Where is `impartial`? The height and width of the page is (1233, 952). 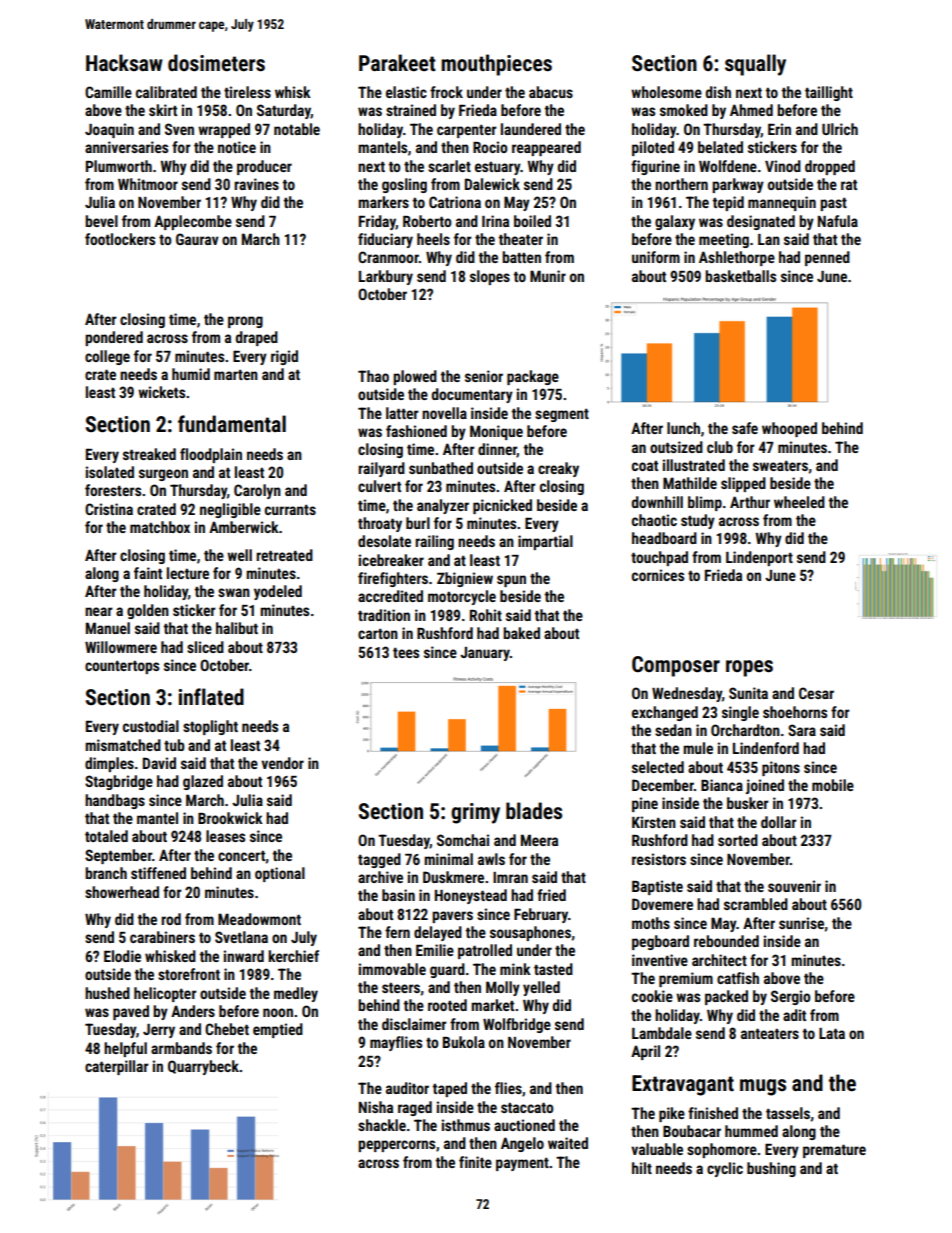
impartial is located at coordinates (545, 542).
